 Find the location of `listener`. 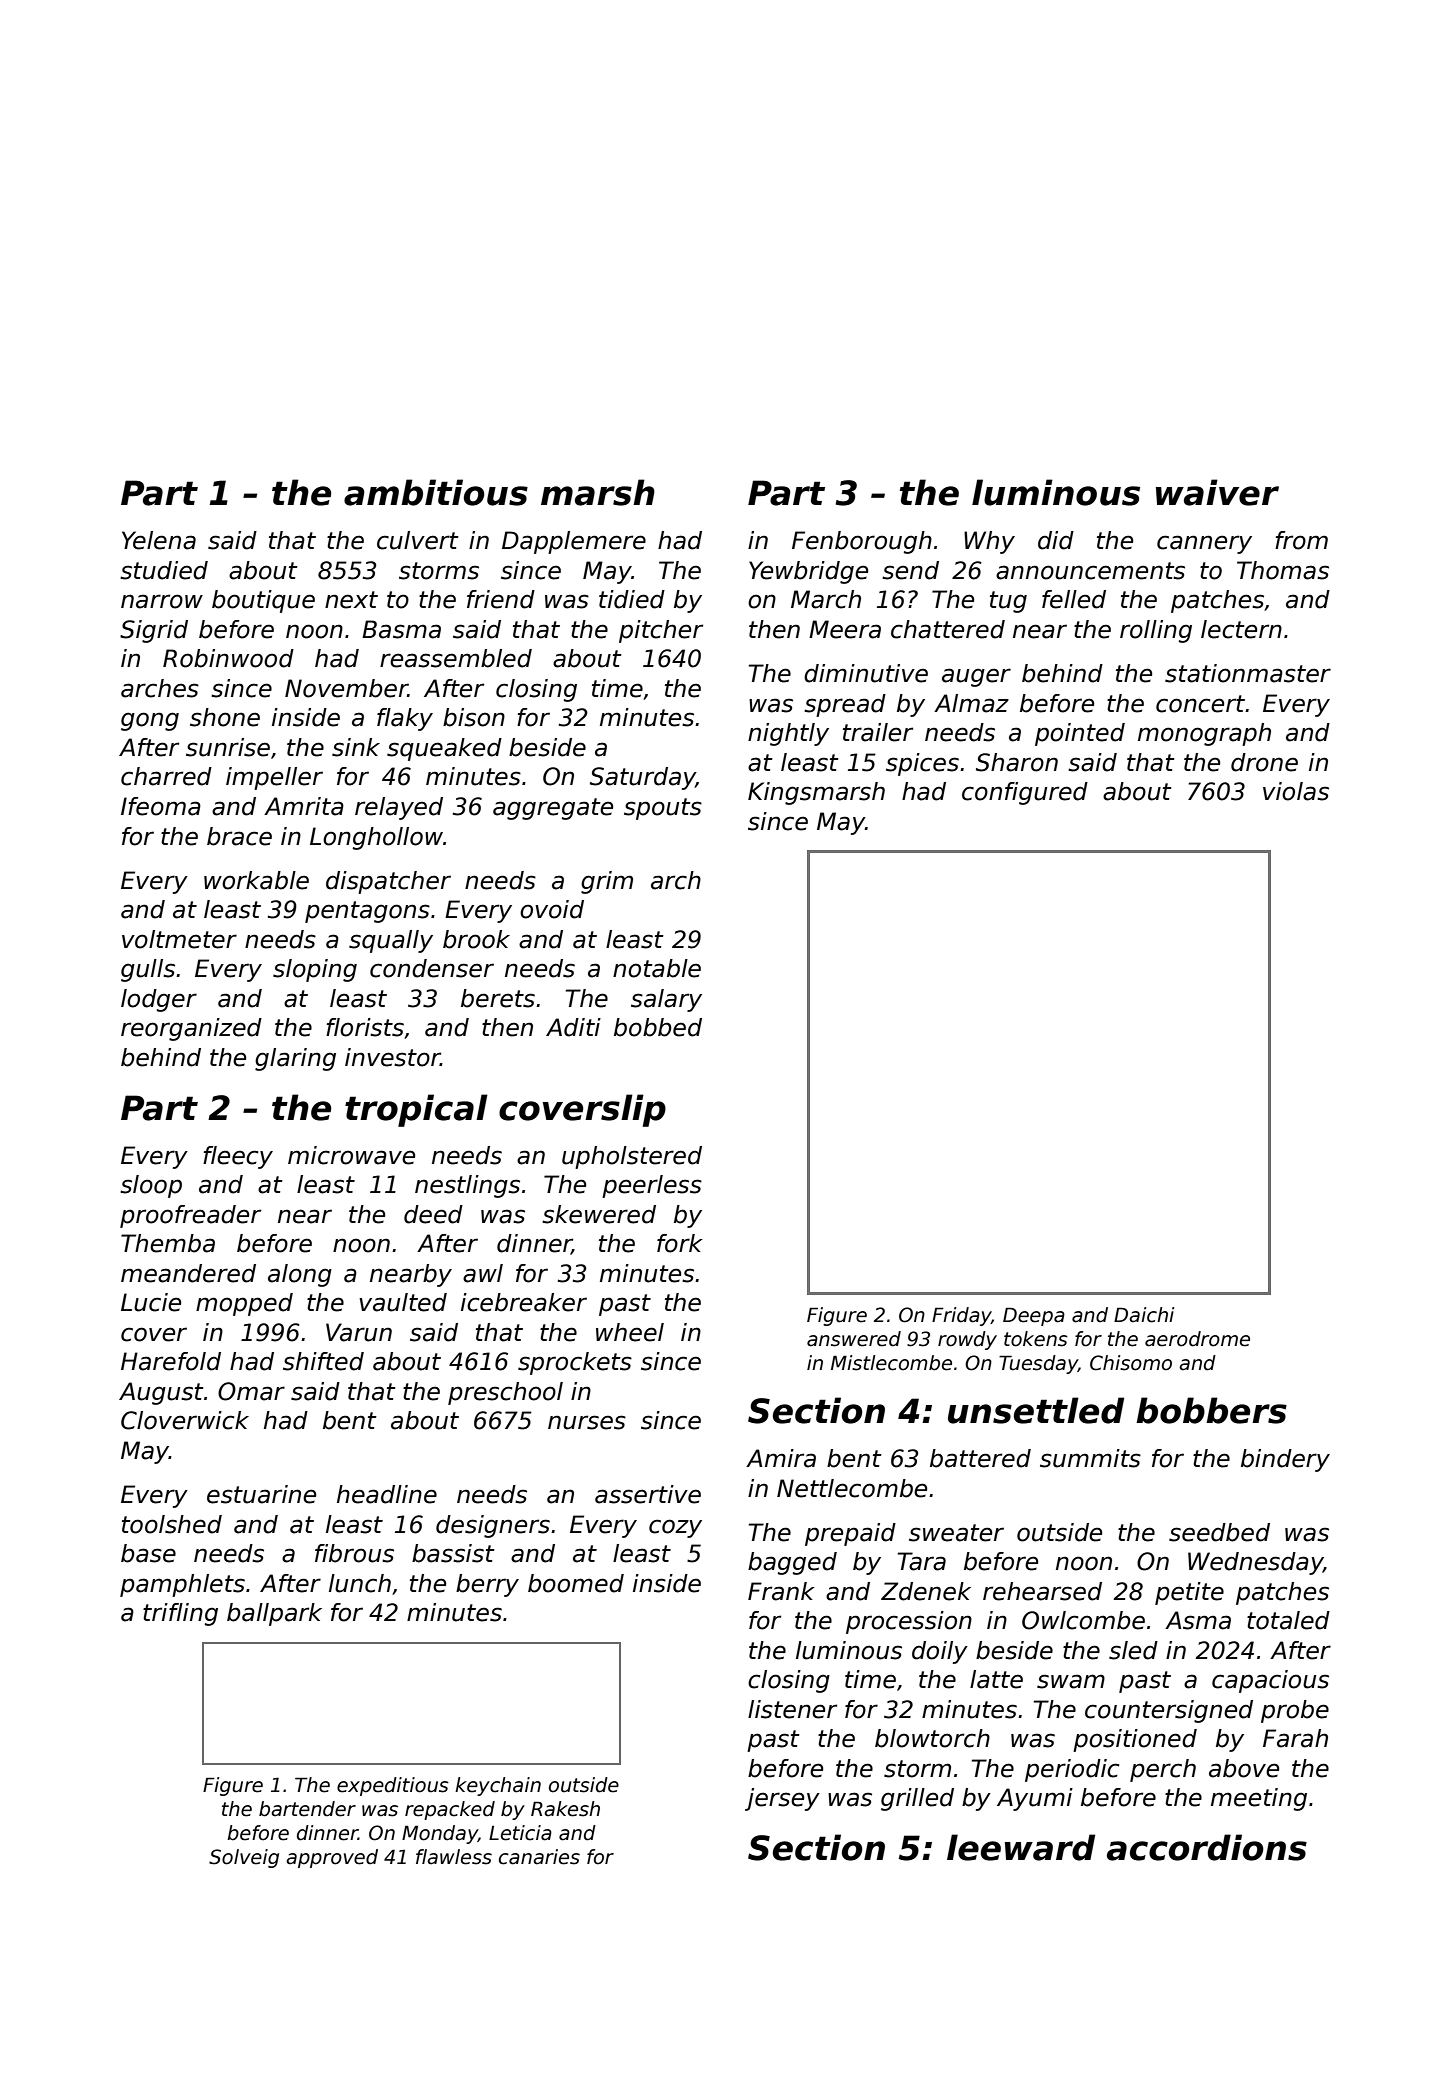

listener is located at coordinates (792, 1709).
